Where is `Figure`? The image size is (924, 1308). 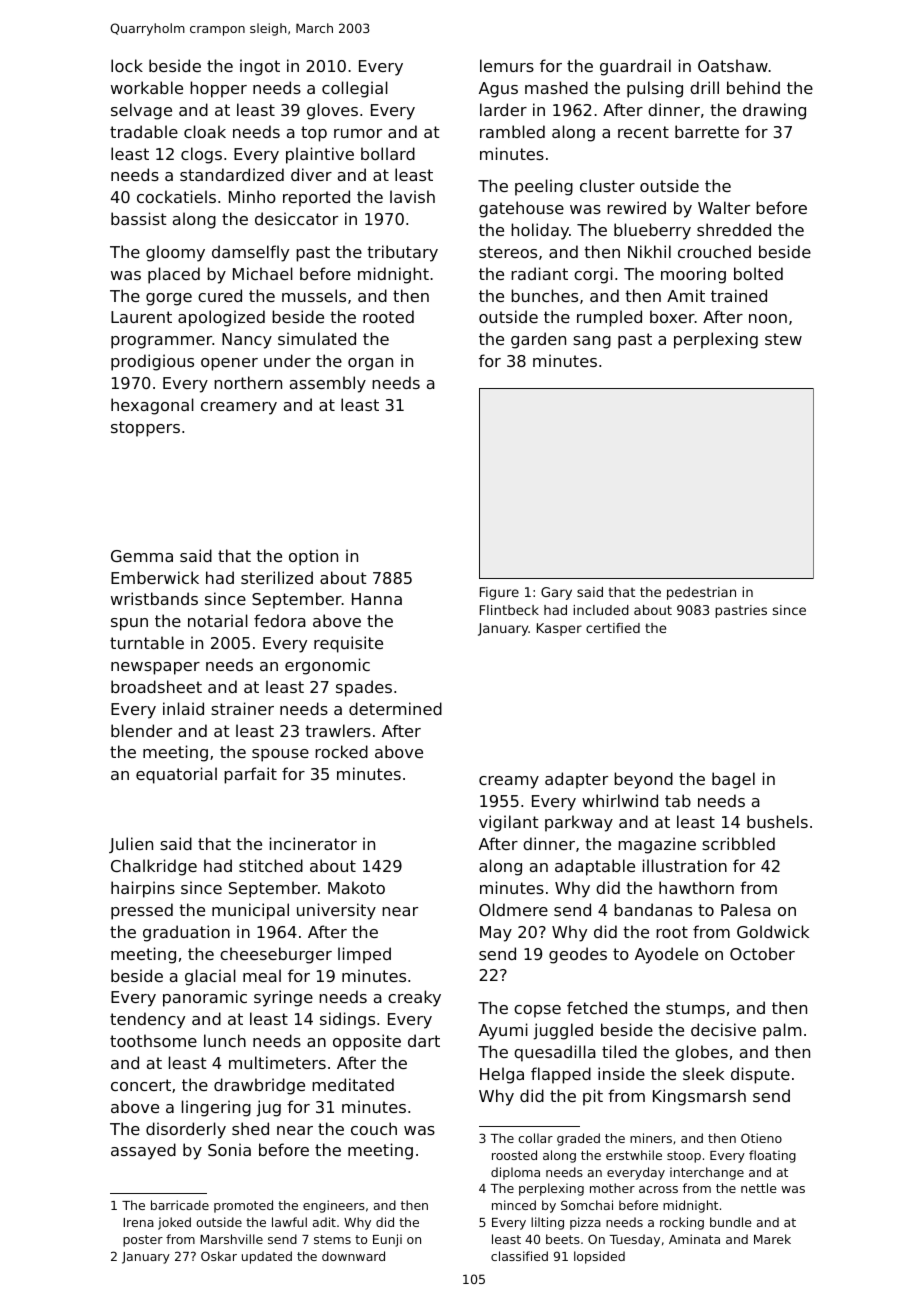
Figure is located at coordinates (499, 593).
